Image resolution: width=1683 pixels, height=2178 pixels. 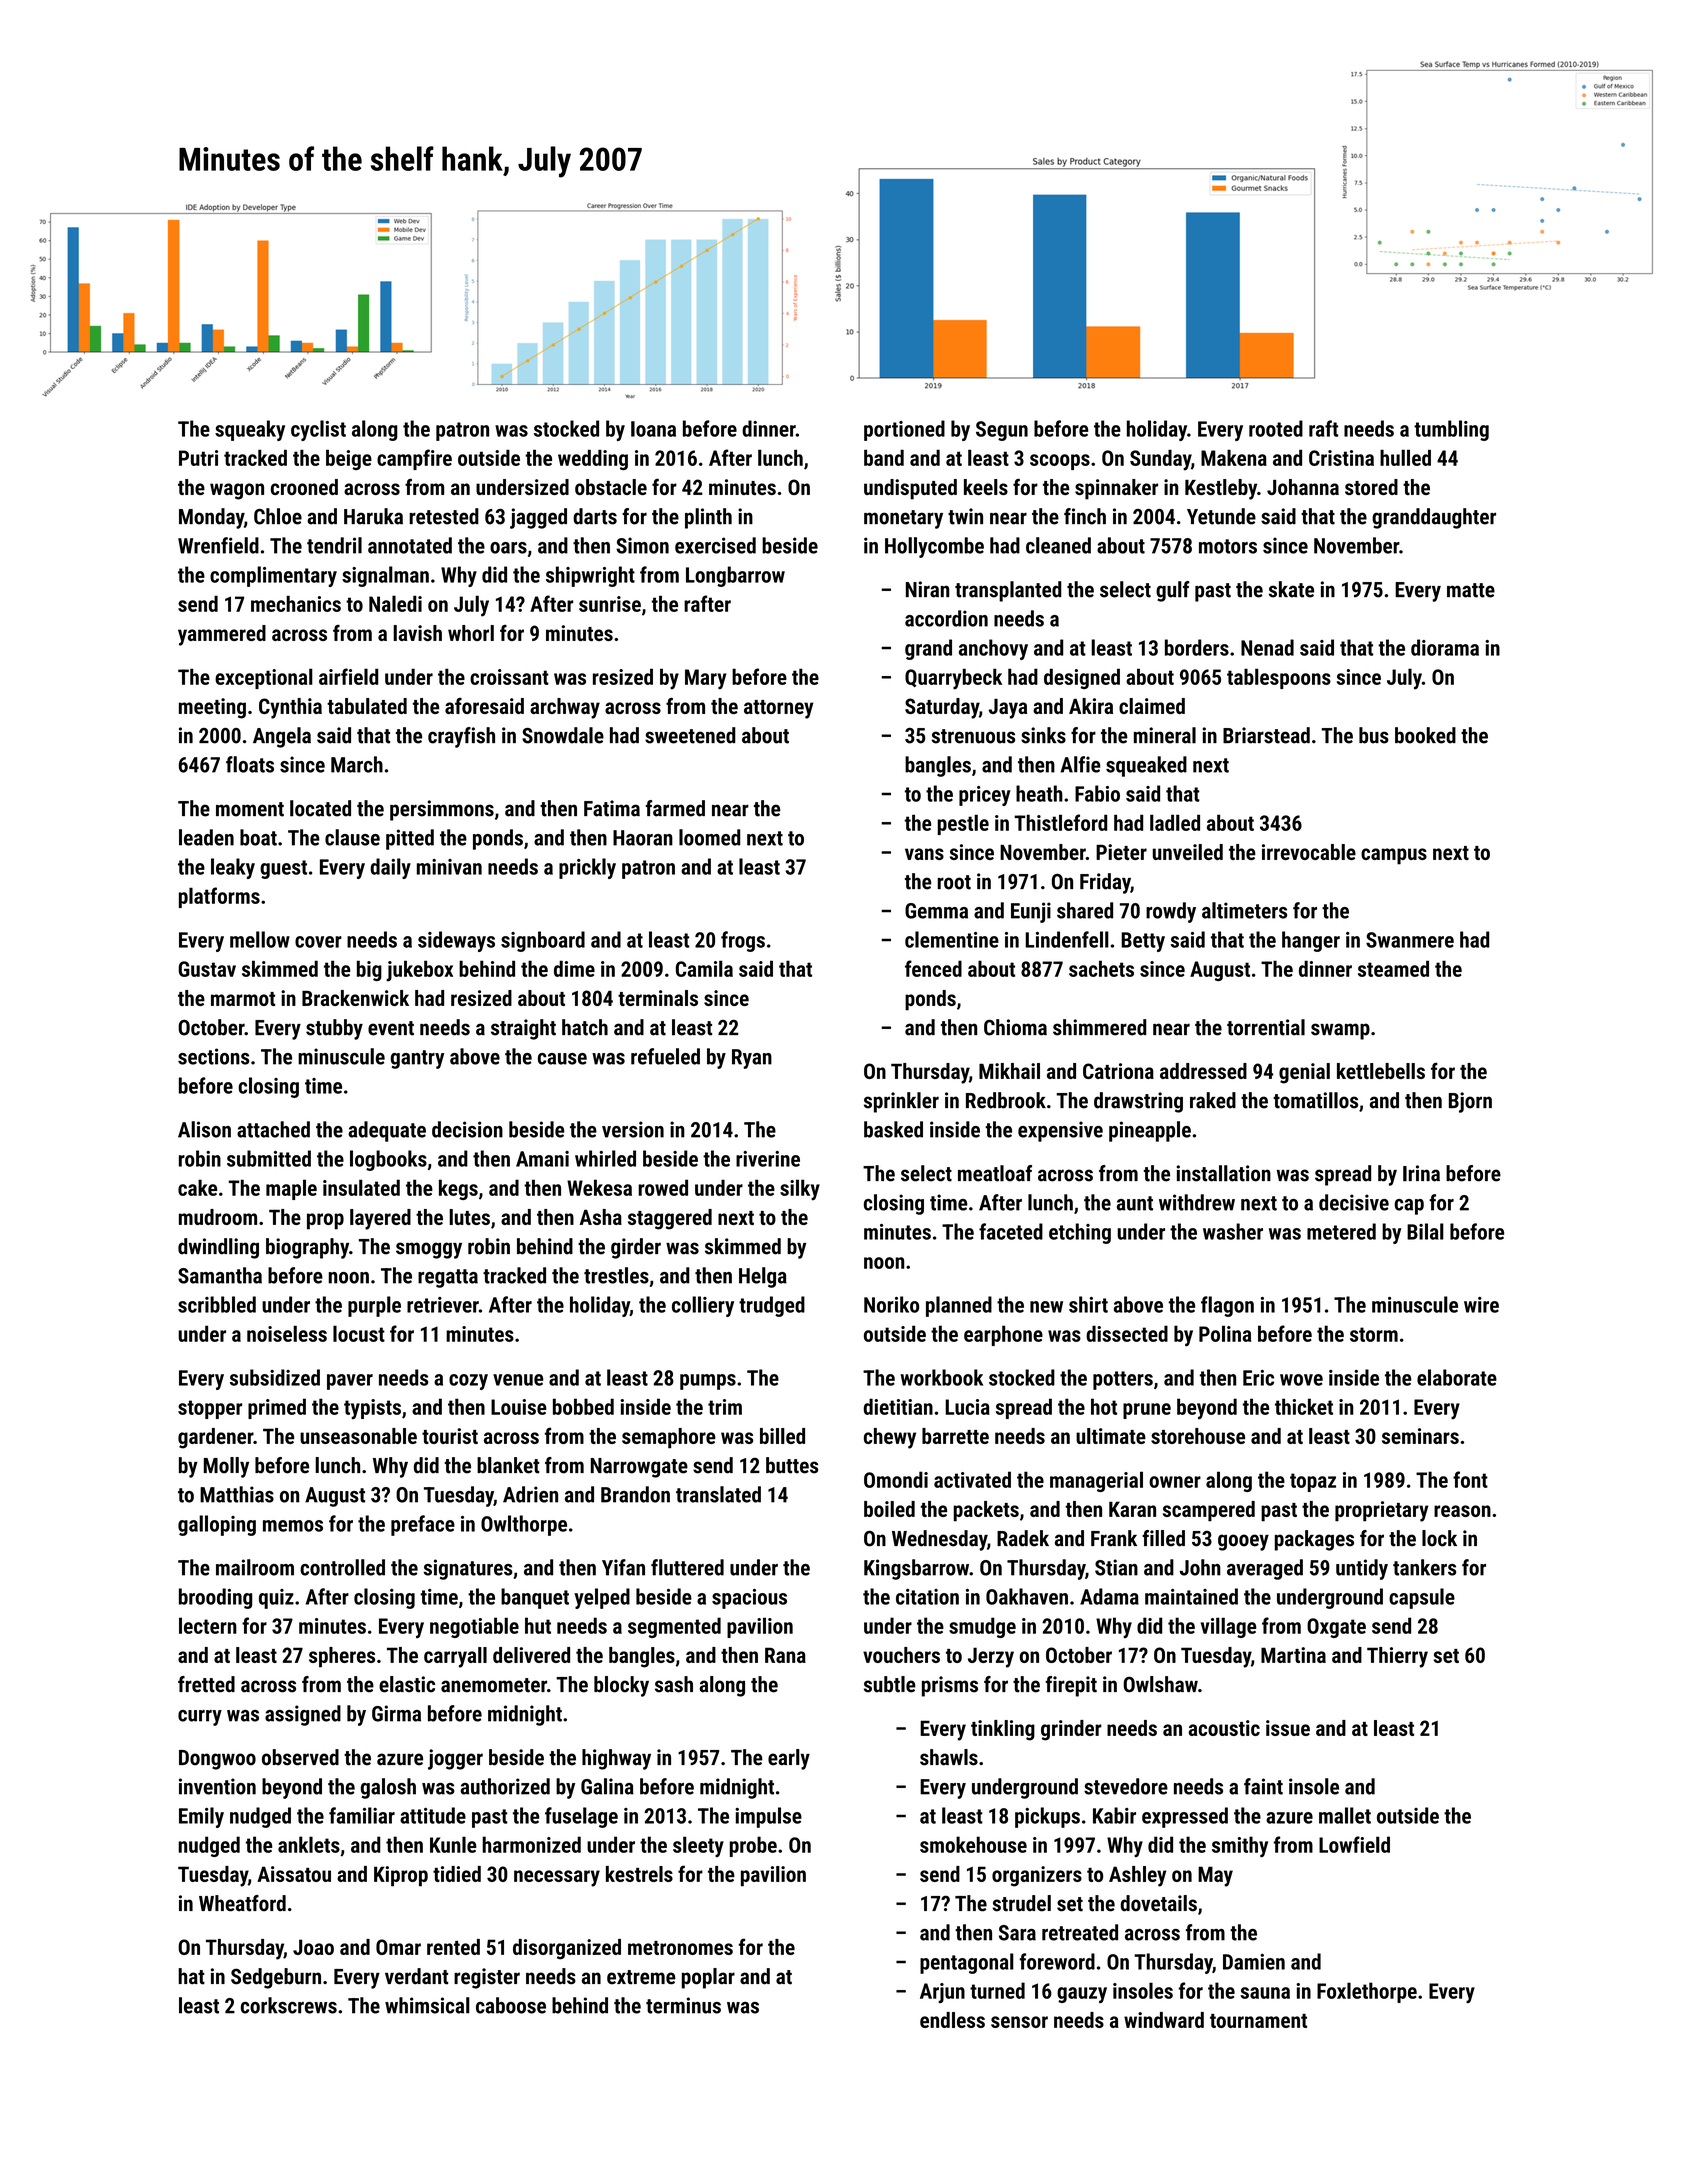 I want to click on sensor, so click(x=1019, y=2022).
